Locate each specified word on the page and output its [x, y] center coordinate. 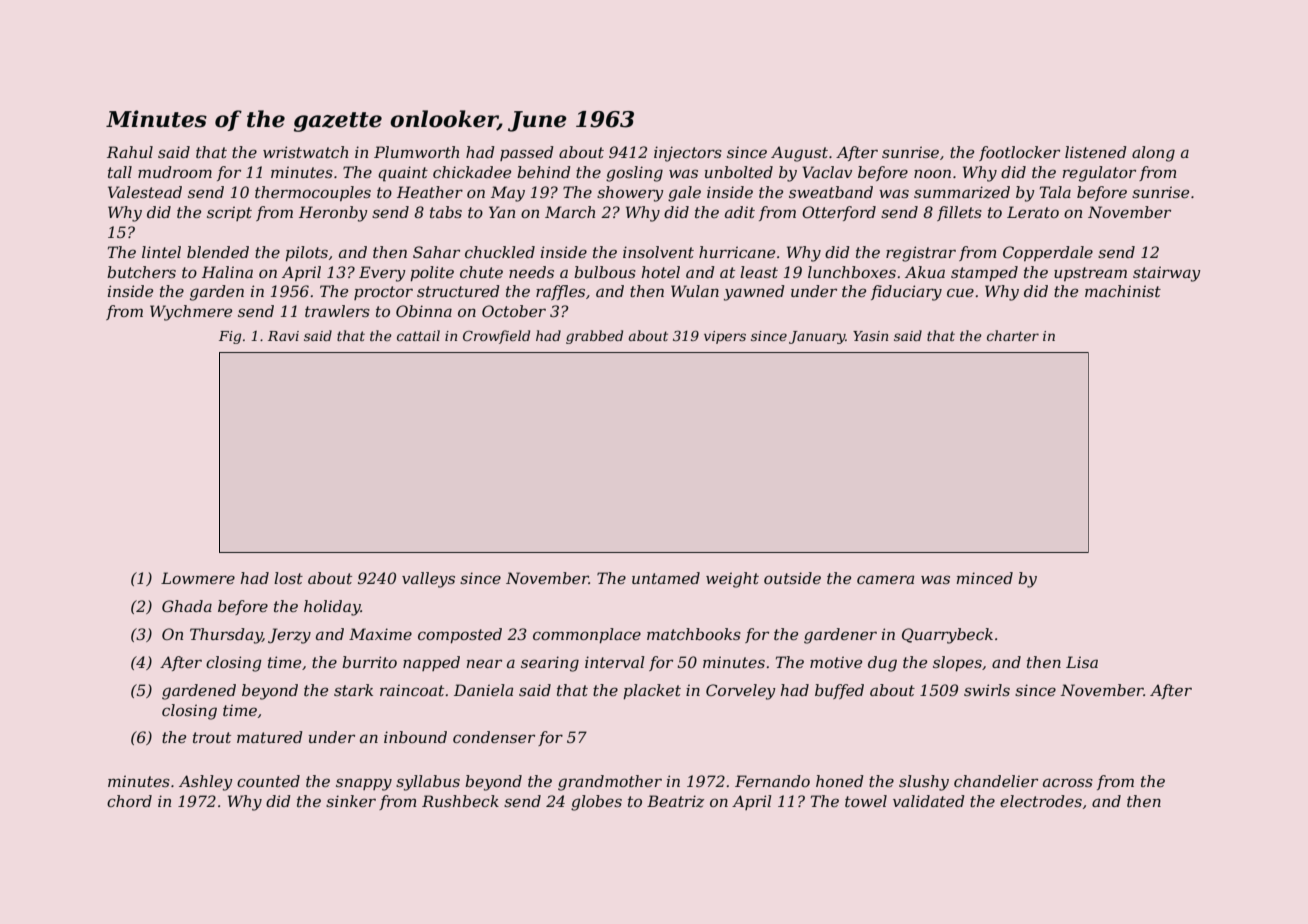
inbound [415, 737]
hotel [661, 272]
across [1068, 782]
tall [120, 172]
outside [792, 578]
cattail [418, 335]
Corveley [741, 692]
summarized [962, 192]
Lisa [1082, 662]
